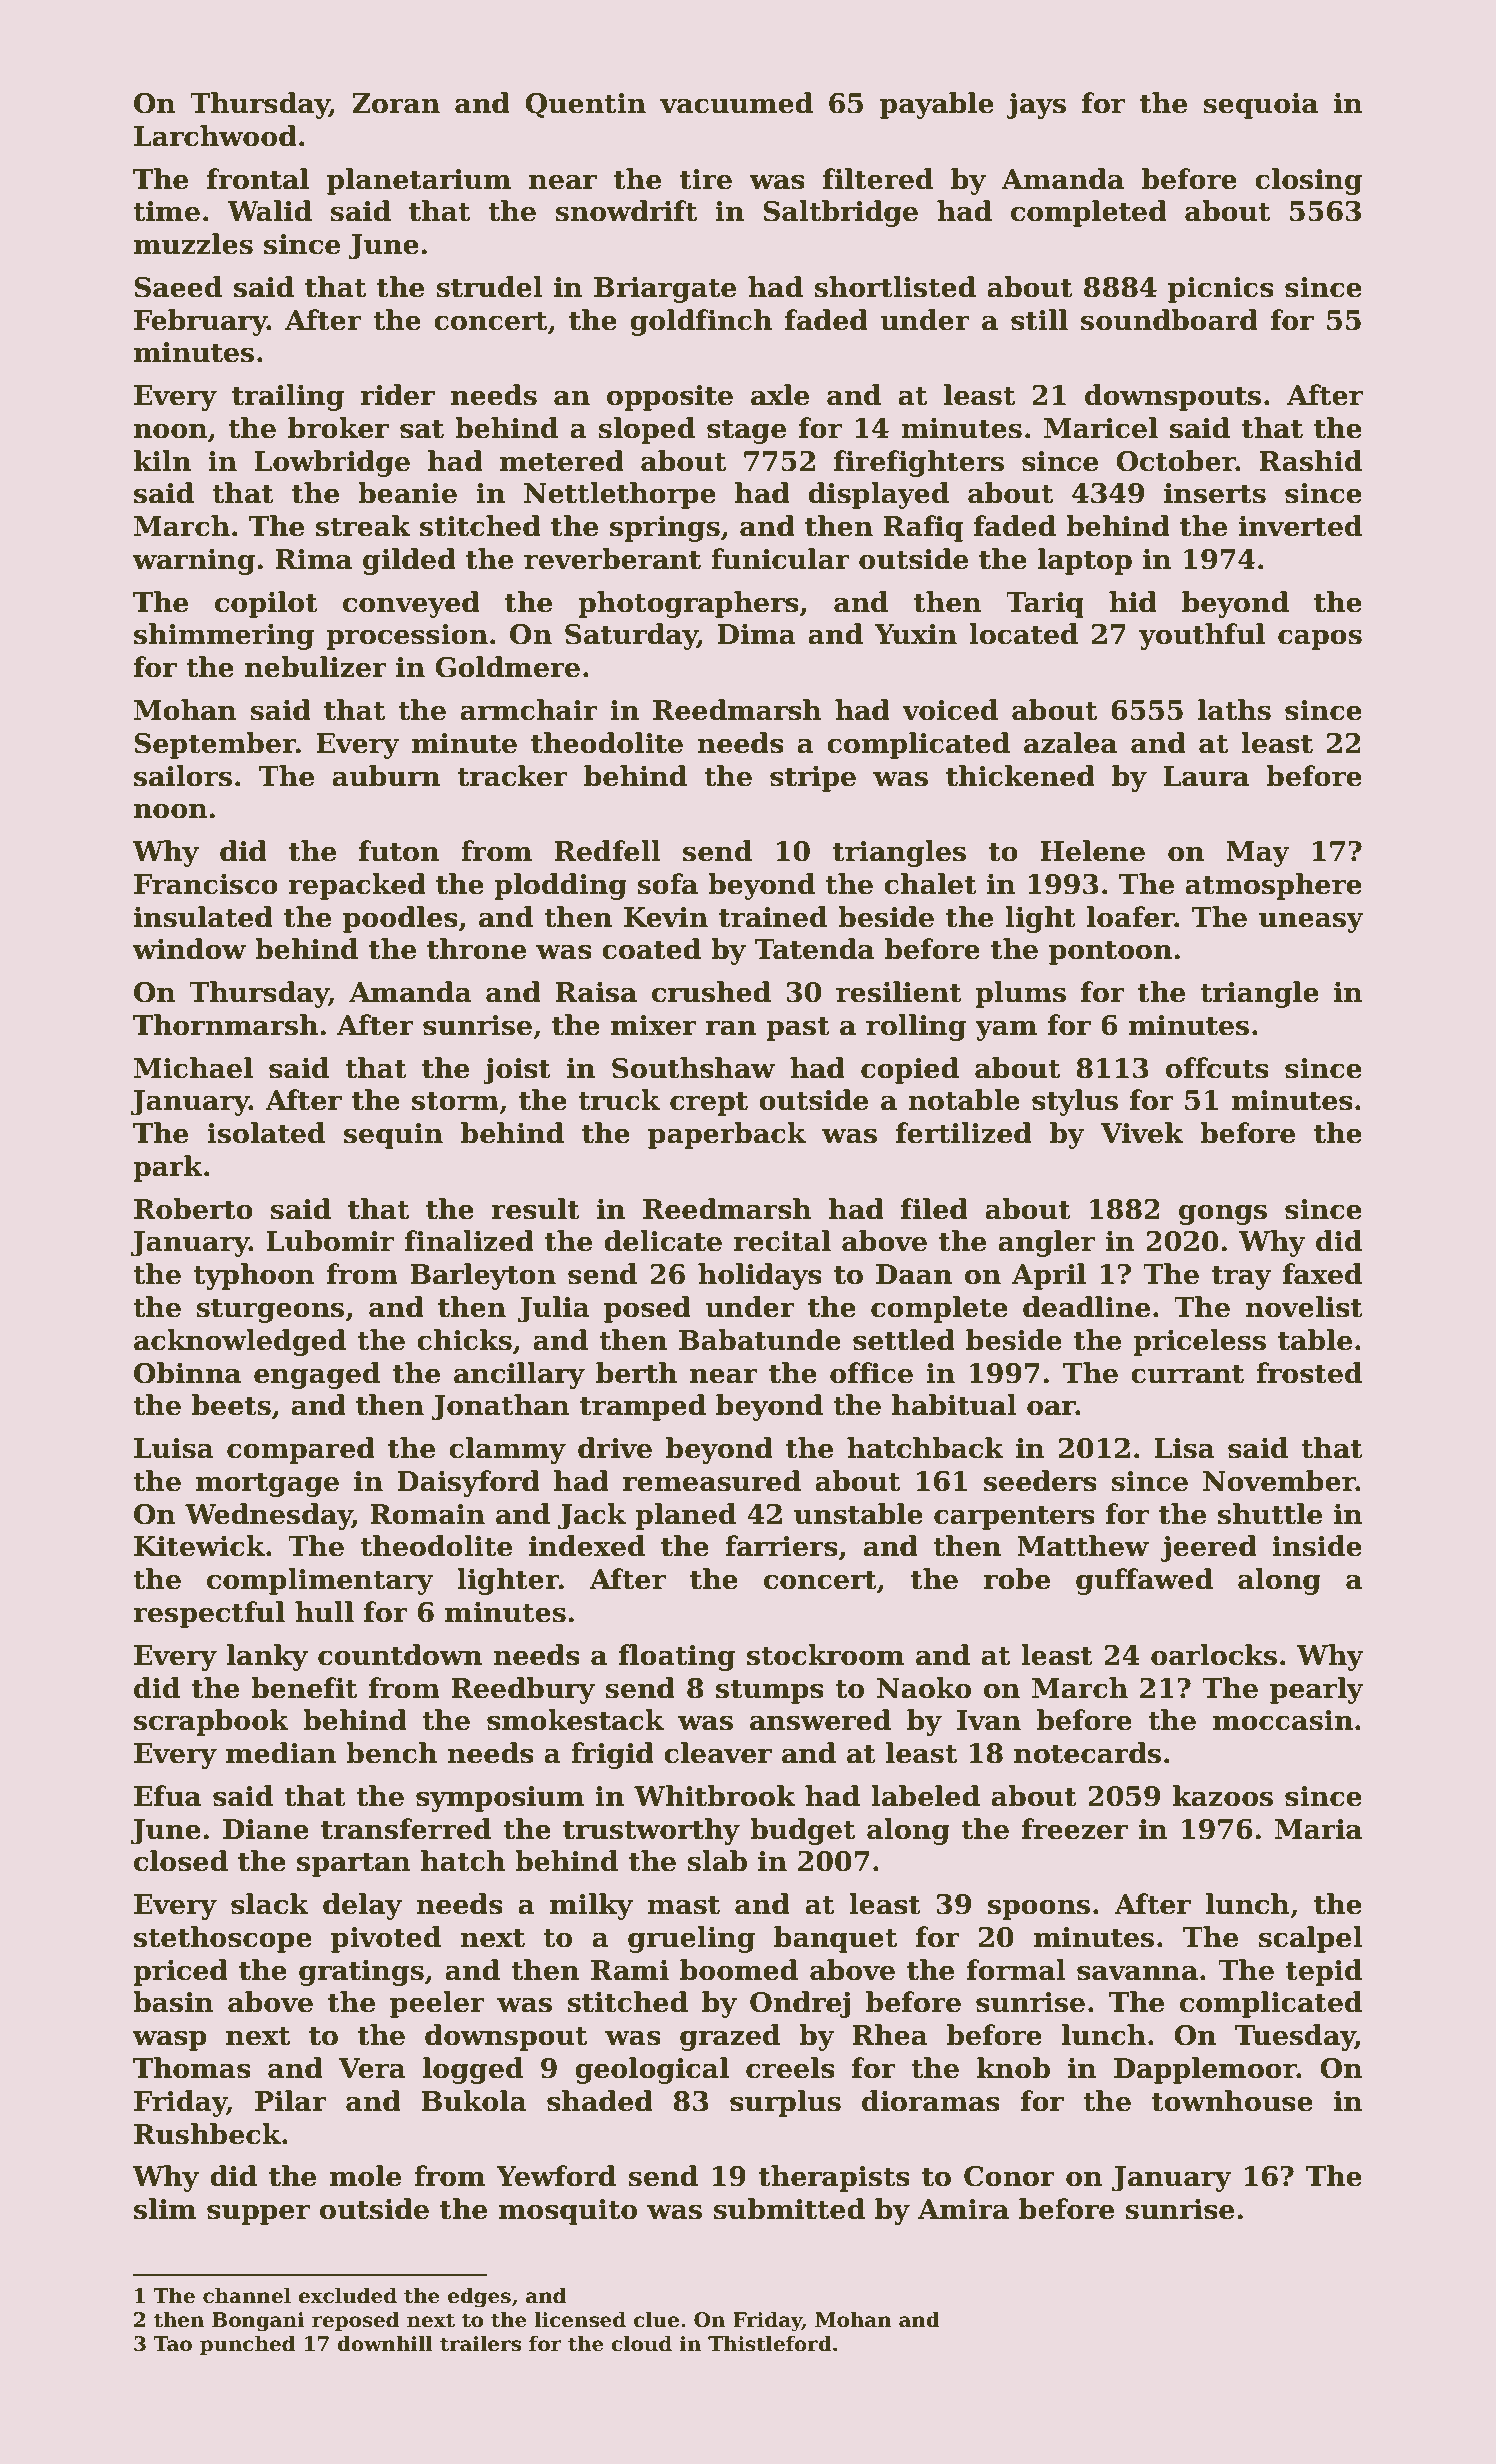 This screenshot has height=2464, width=1496. Describe the element at coordinates (215, 136) in the screenshot. I see `Larchwood` at that location.
